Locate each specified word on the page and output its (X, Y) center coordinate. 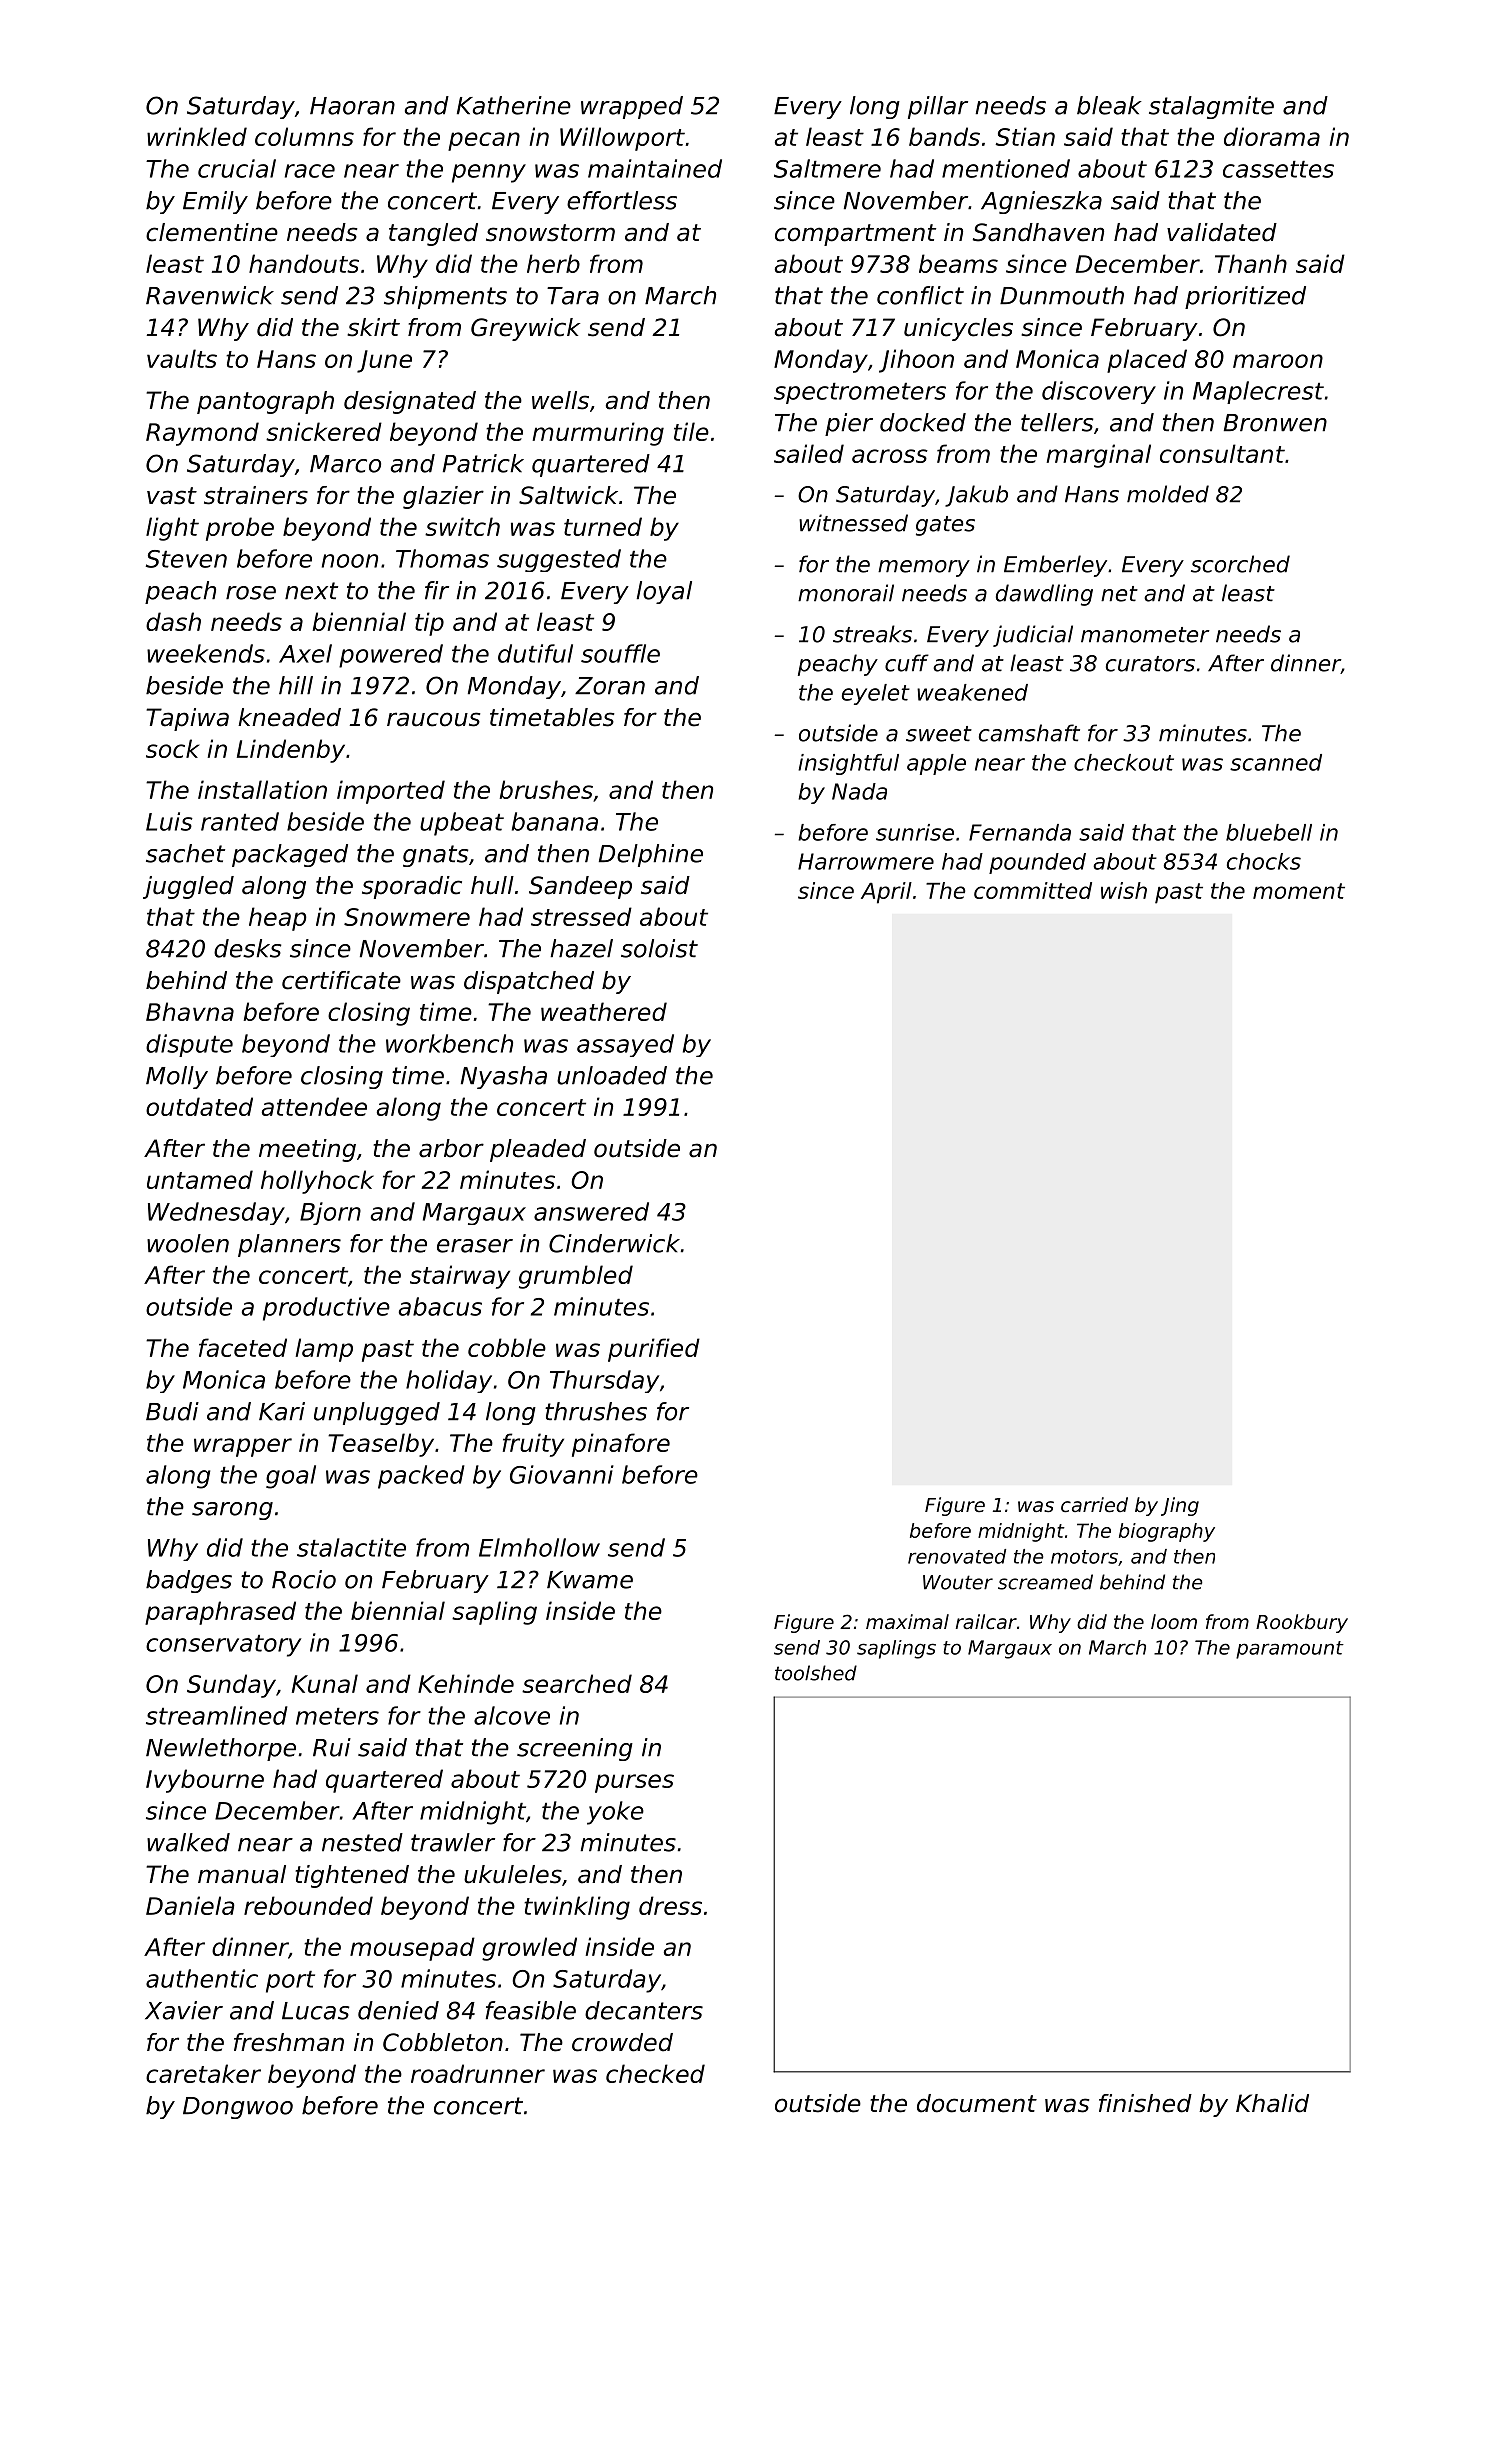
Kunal (325, 1683)
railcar (986, 1622)
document (977, 2103)
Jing (1180, 1506)
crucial (237, 168)
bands (944, 136)
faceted (243, 1347)
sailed (809, 453)
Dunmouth (1062, 295)
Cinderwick (614, 1243)
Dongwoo (238, 2108)
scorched (1240, 564)
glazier (443, 497)
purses (634, 1783)
